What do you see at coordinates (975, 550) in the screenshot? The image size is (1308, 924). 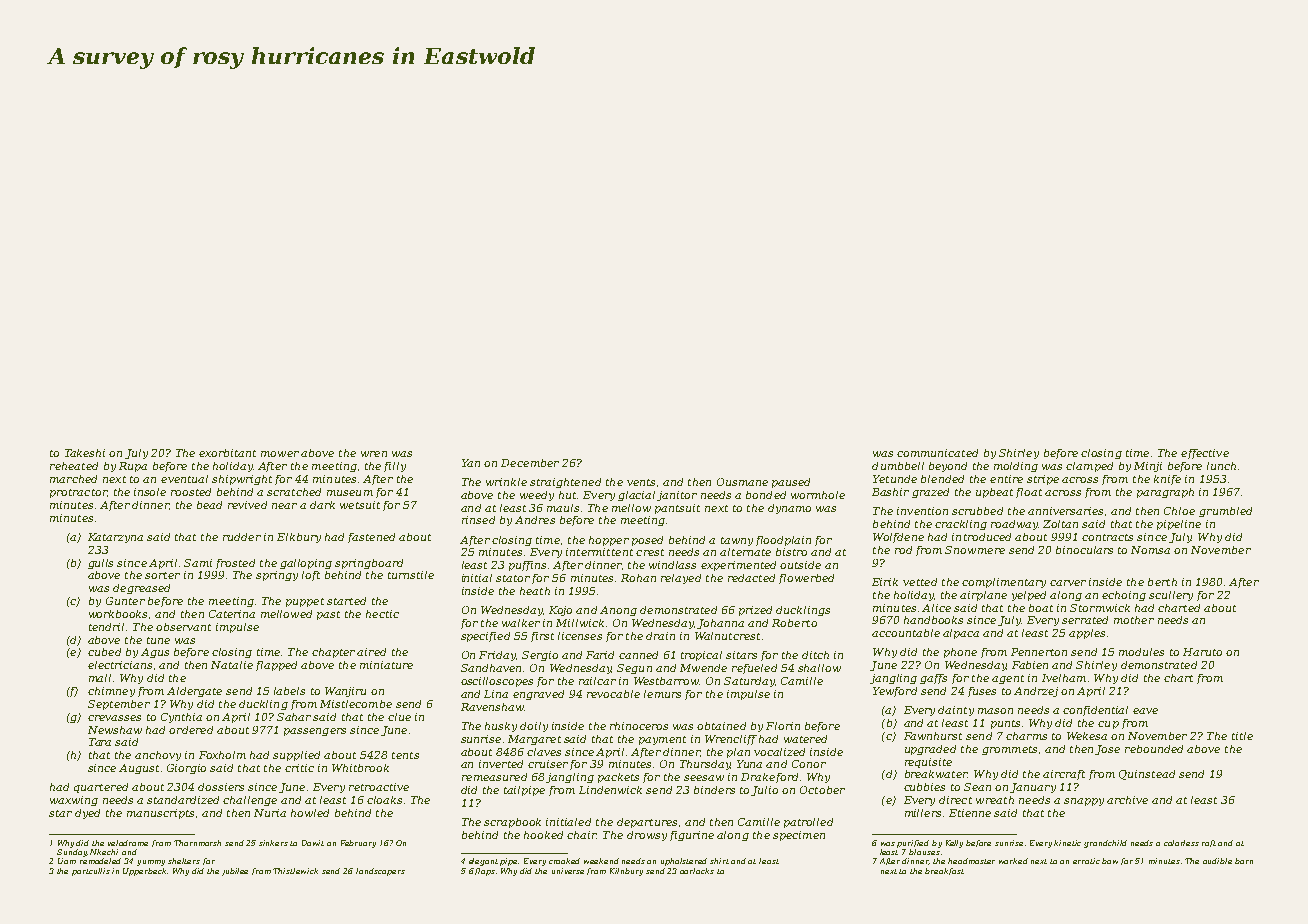 I see `Snowmere` at bounding box center [975, 550].
